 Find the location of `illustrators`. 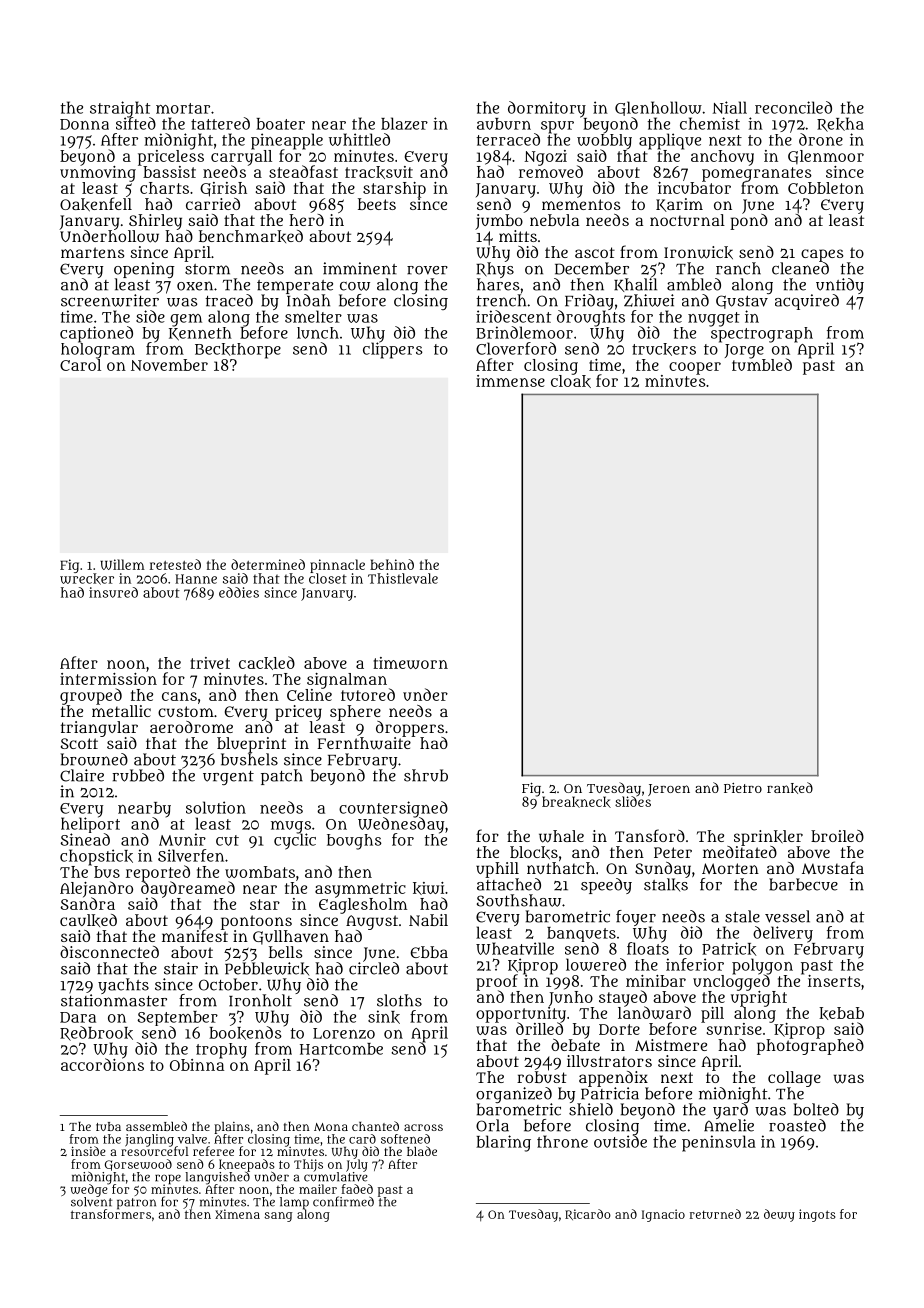

illustrators is located at coordinates (609, 1061).
